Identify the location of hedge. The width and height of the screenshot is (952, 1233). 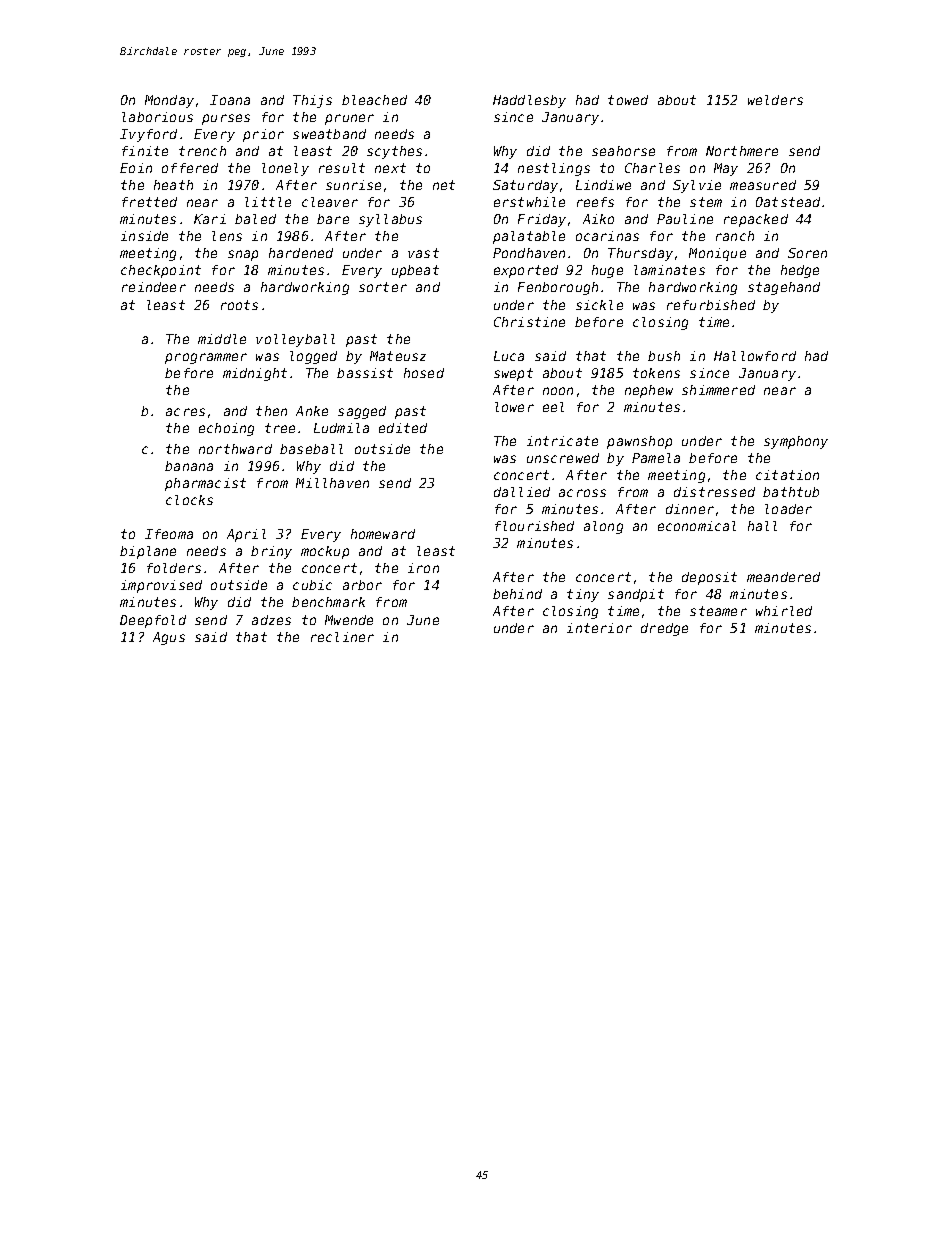
(800, 271).
